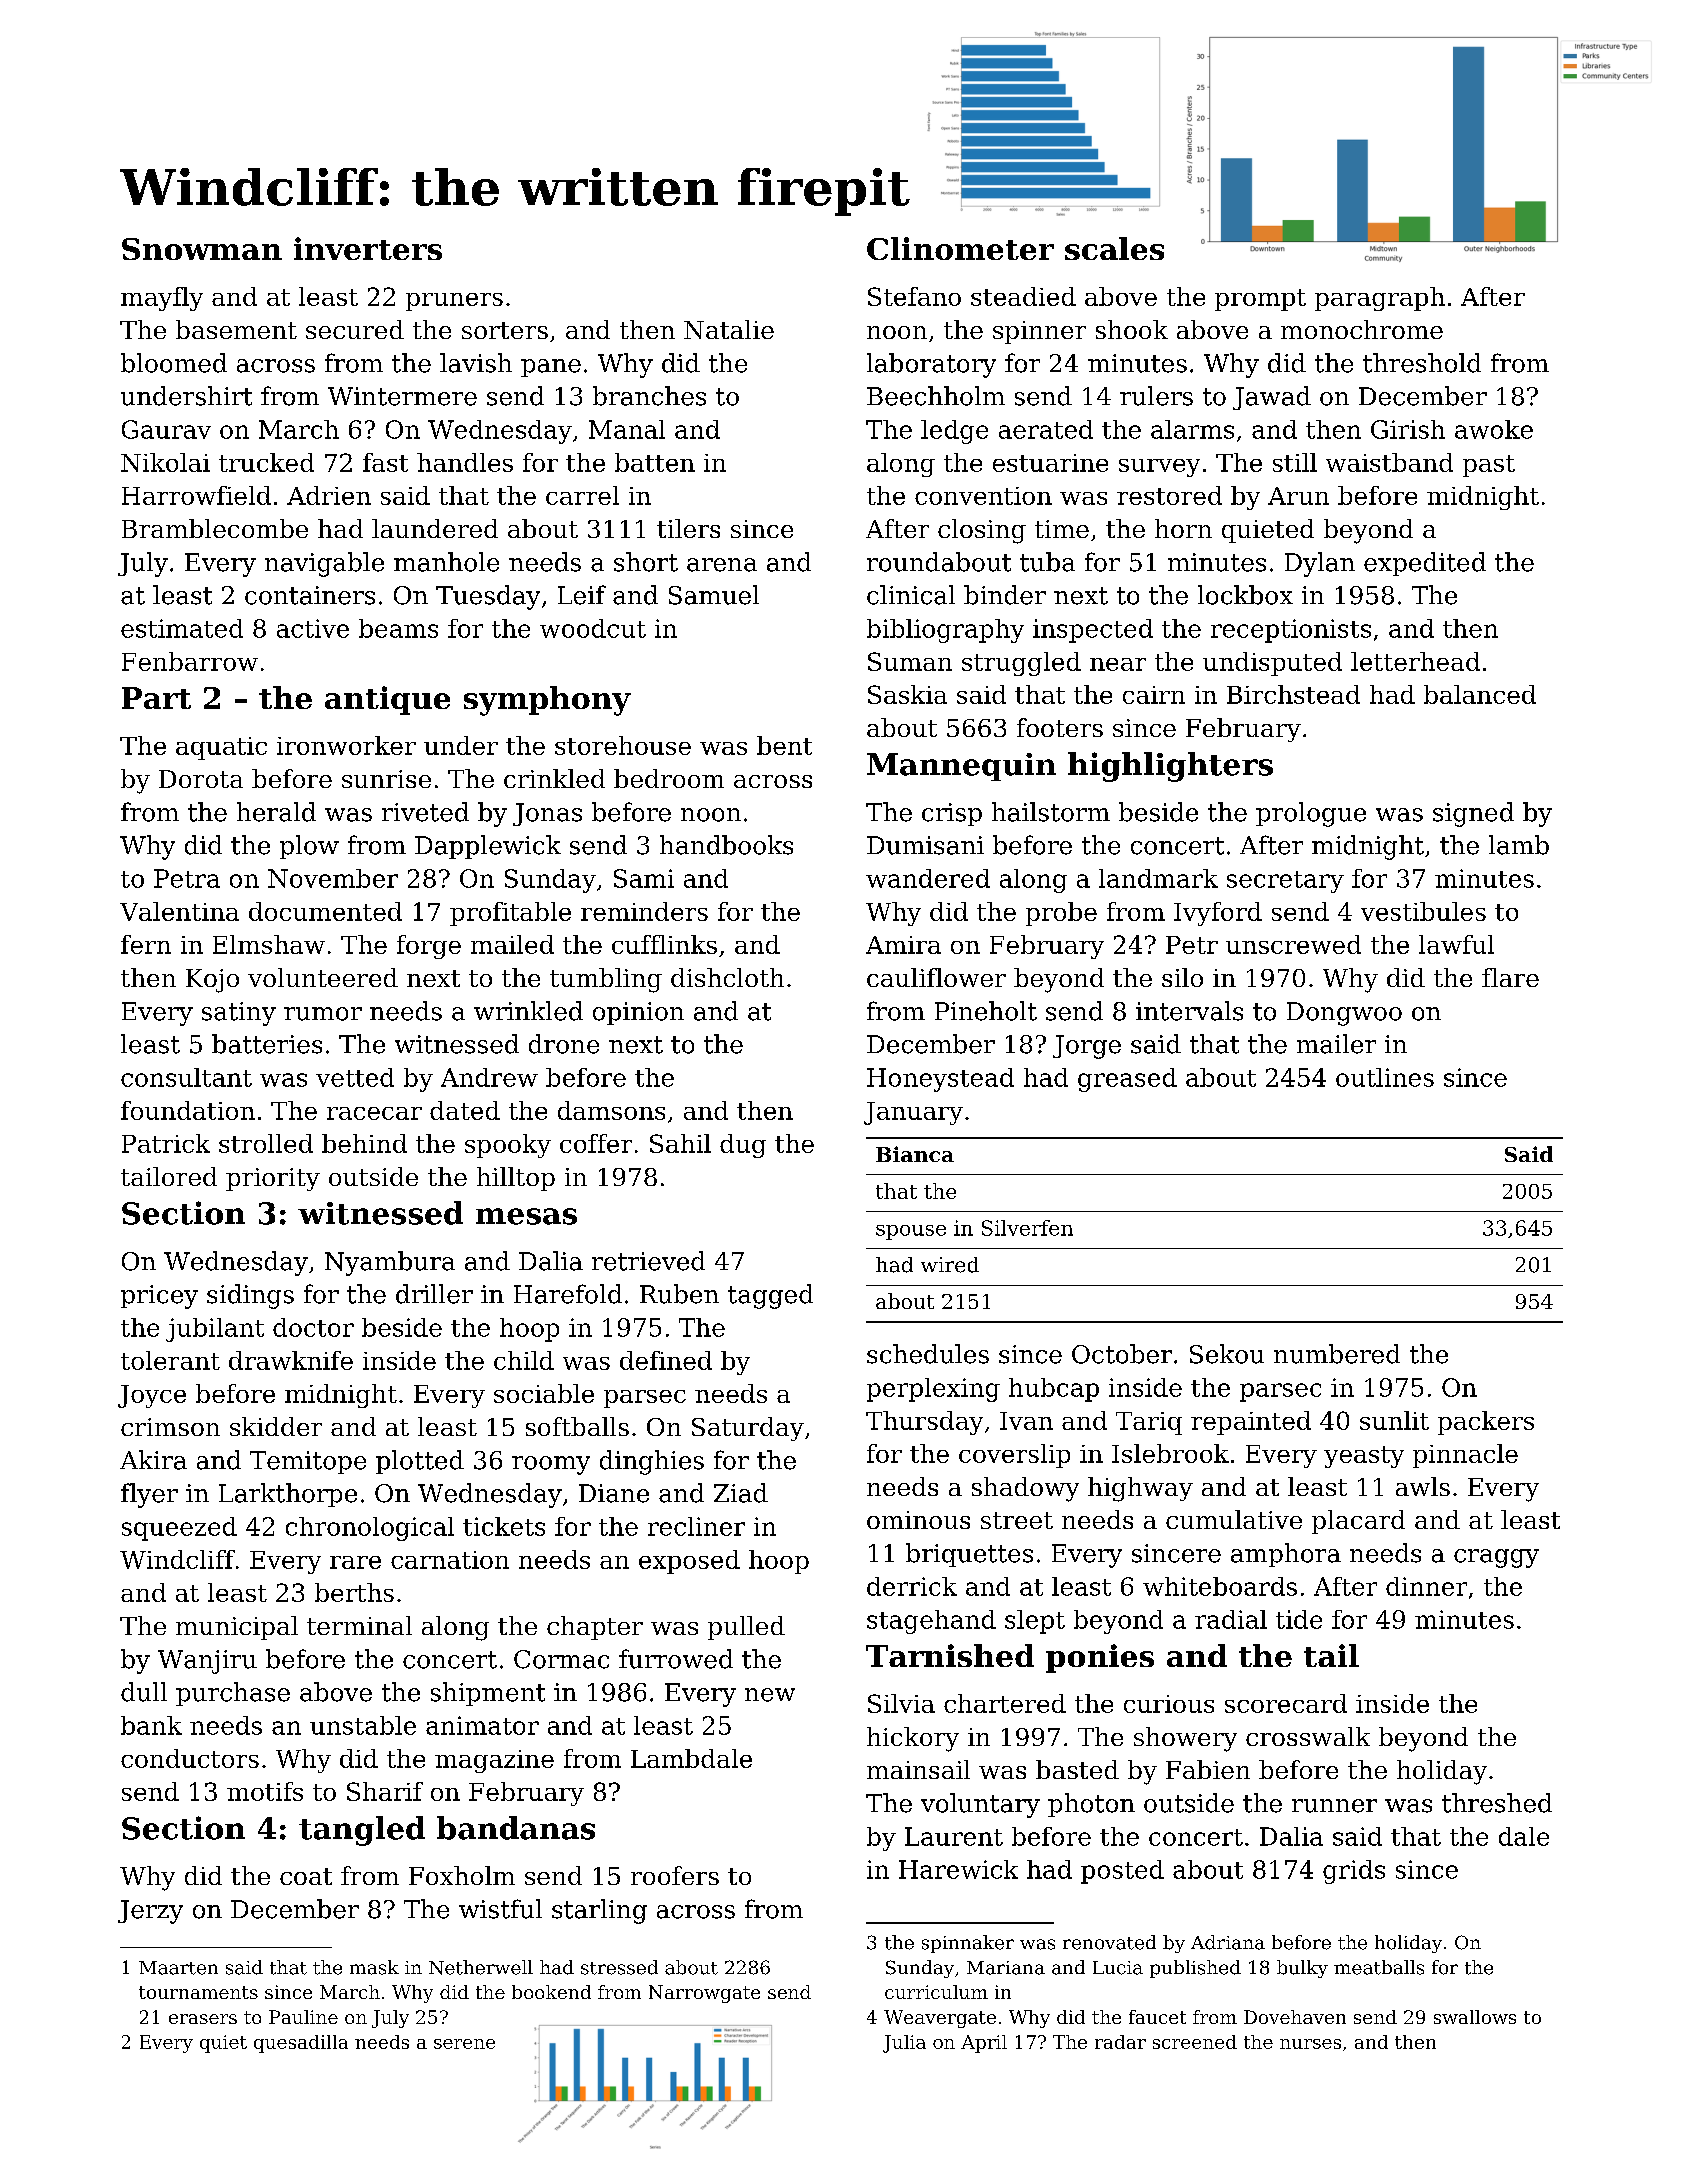 The width and height of the image is (1683, 2178). I want to click on mask, so click(374, 1967).
